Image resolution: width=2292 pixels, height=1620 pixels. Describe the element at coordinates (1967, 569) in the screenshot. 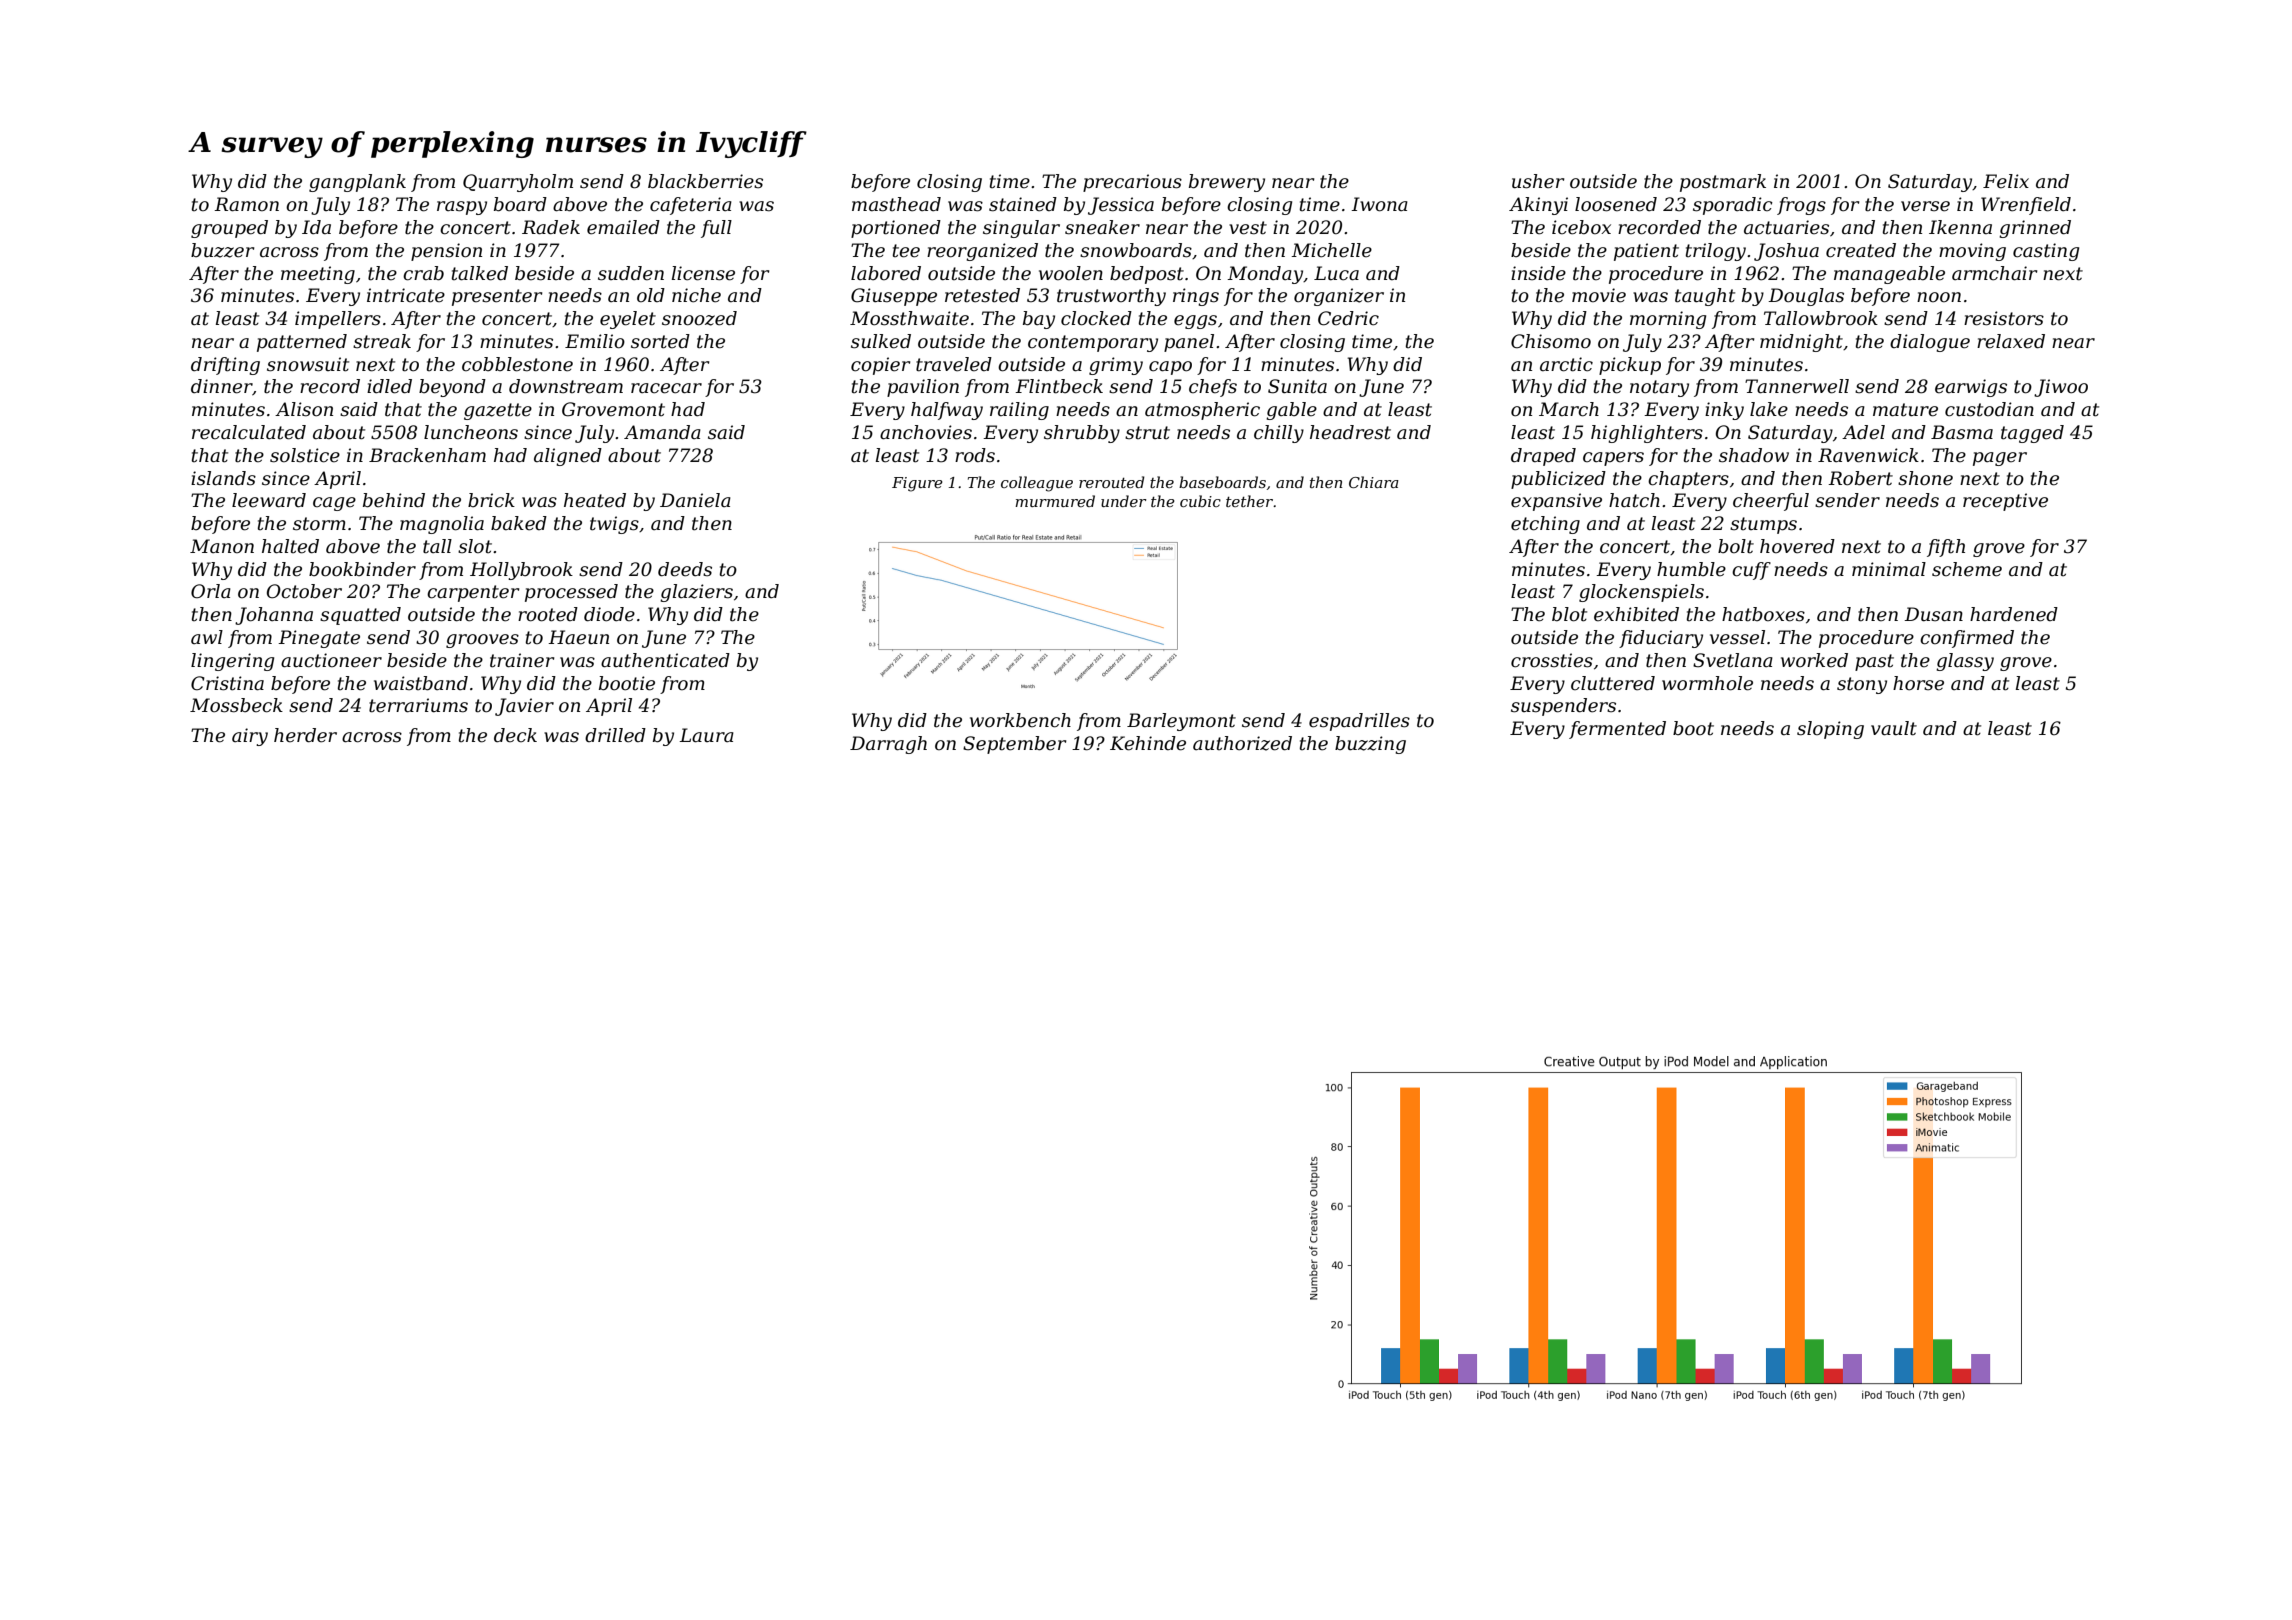

I see `scheme` at that location.
